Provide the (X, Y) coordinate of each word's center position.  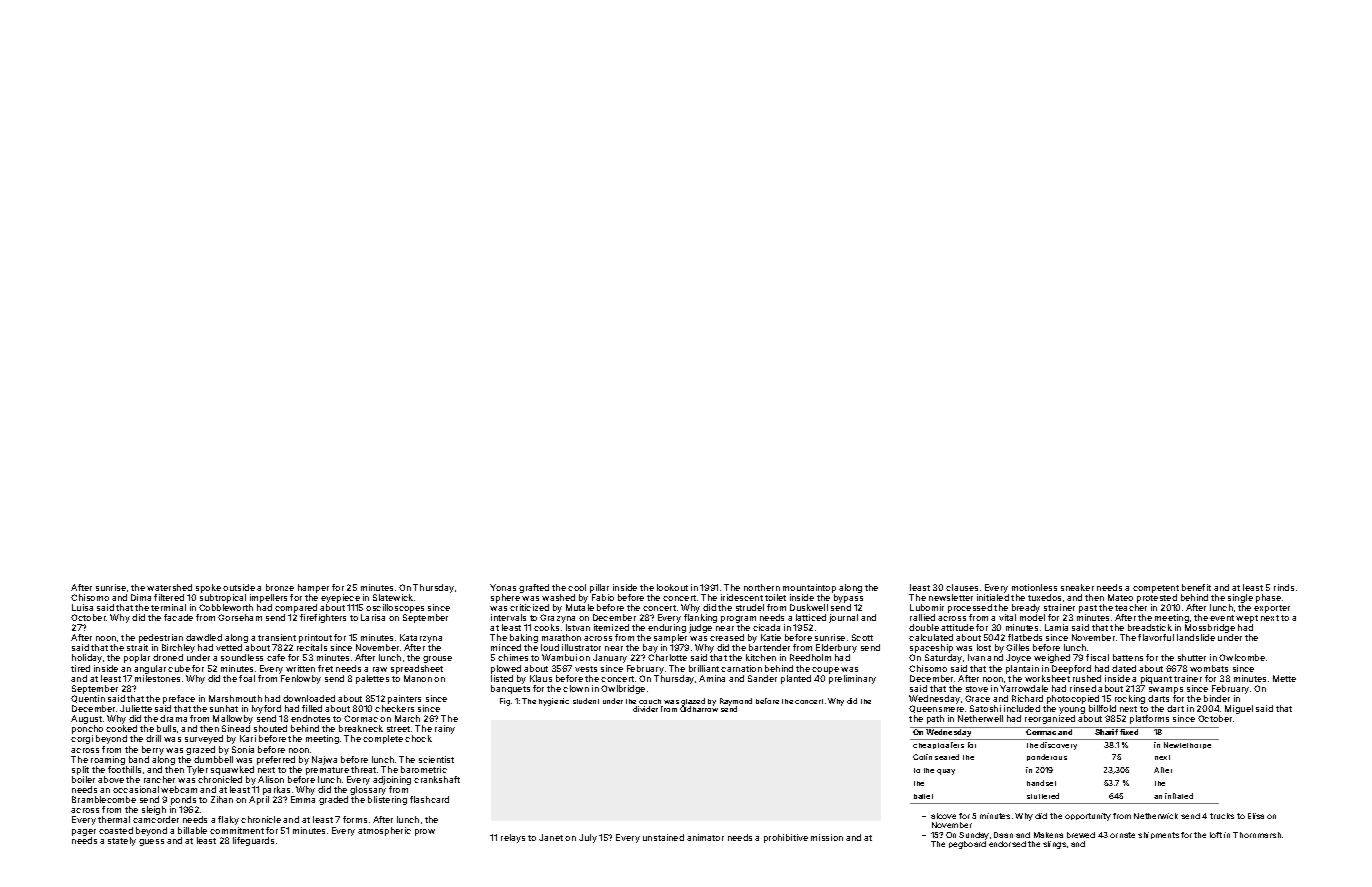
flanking (700, 618)
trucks (1222, 816)
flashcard (429, 799)
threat (363, 769)
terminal (168, 607)
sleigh (154, 810)
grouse (437, 659)
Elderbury (836, 649)
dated (1124, 668)
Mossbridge (1210, 628)
